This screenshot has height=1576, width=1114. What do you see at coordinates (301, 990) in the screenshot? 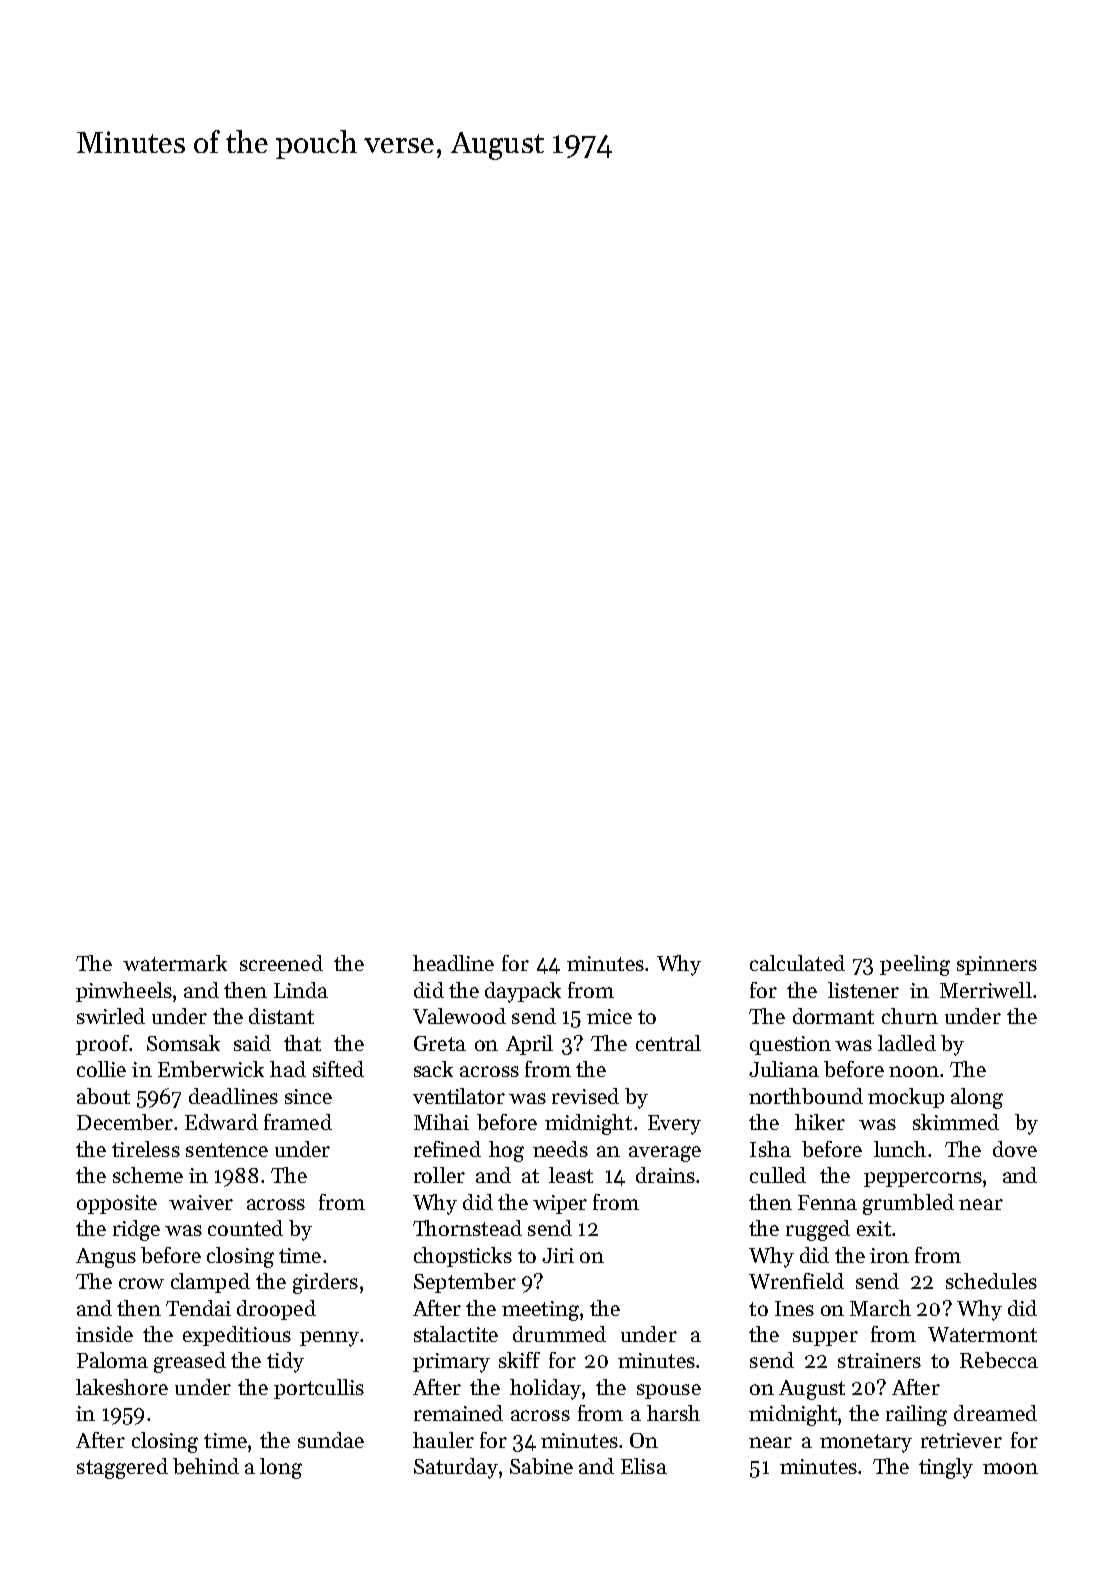
I see `Linda` at bounding box center [301, 990].
